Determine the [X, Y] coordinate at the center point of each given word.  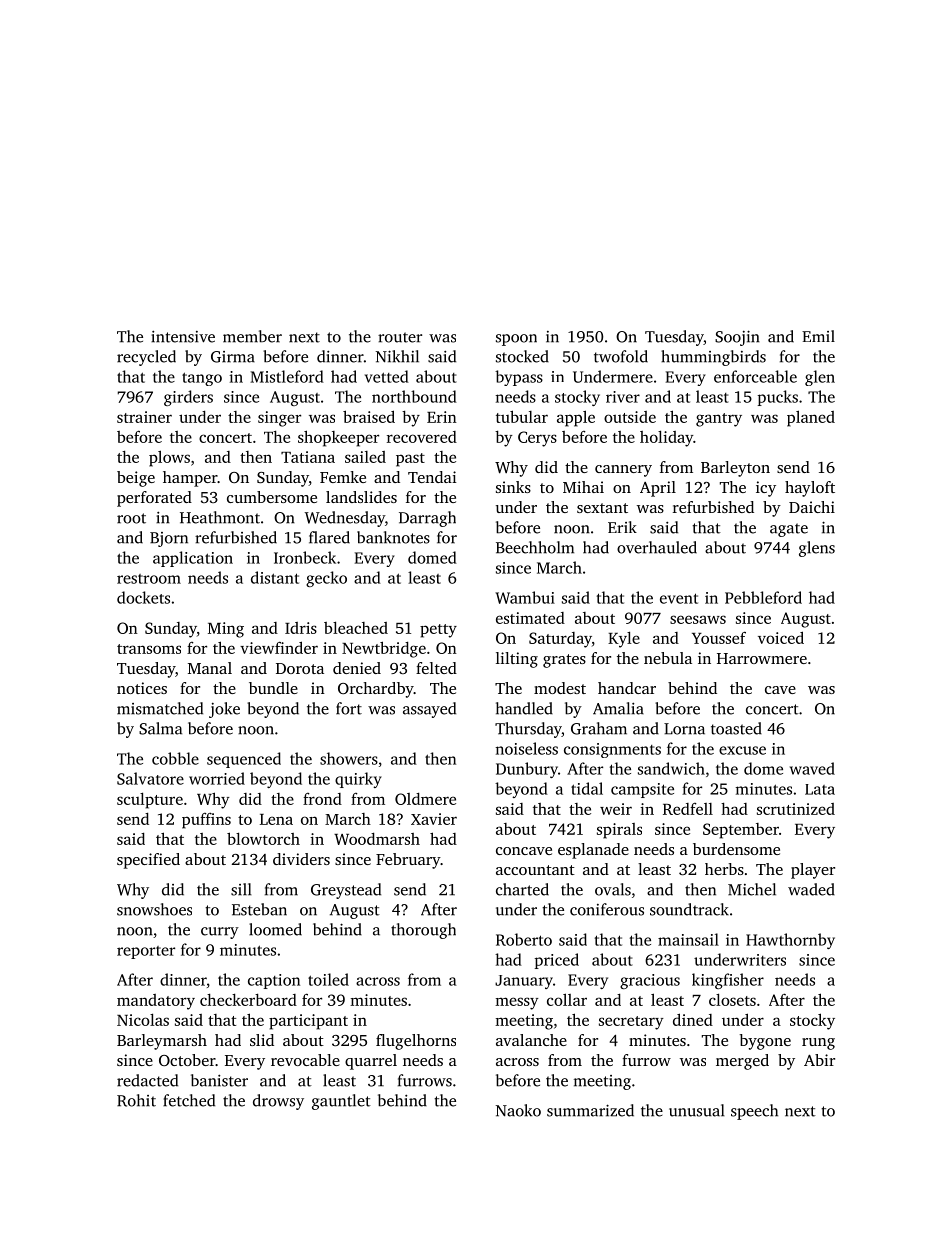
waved [812, 768]
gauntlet [341, 1102]
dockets [143, 597]
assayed [429, 710]
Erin [442, 417]
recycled [146, 358]
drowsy [278, 1102]
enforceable [755, 376]
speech [754, 1112]
